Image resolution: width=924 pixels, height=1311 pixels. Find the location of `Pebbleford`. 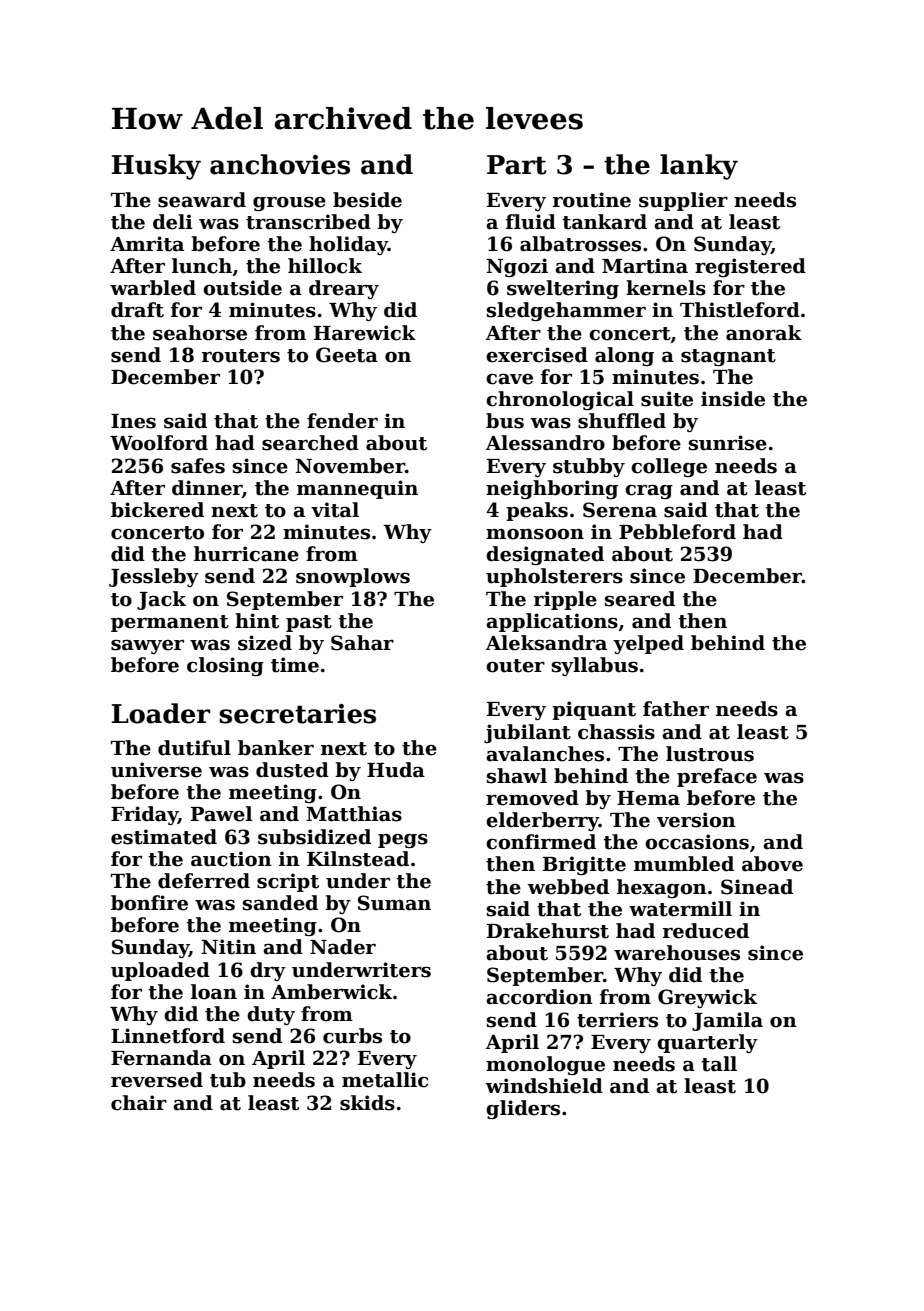

Pebbleford is located at coordinates (677, 532).
